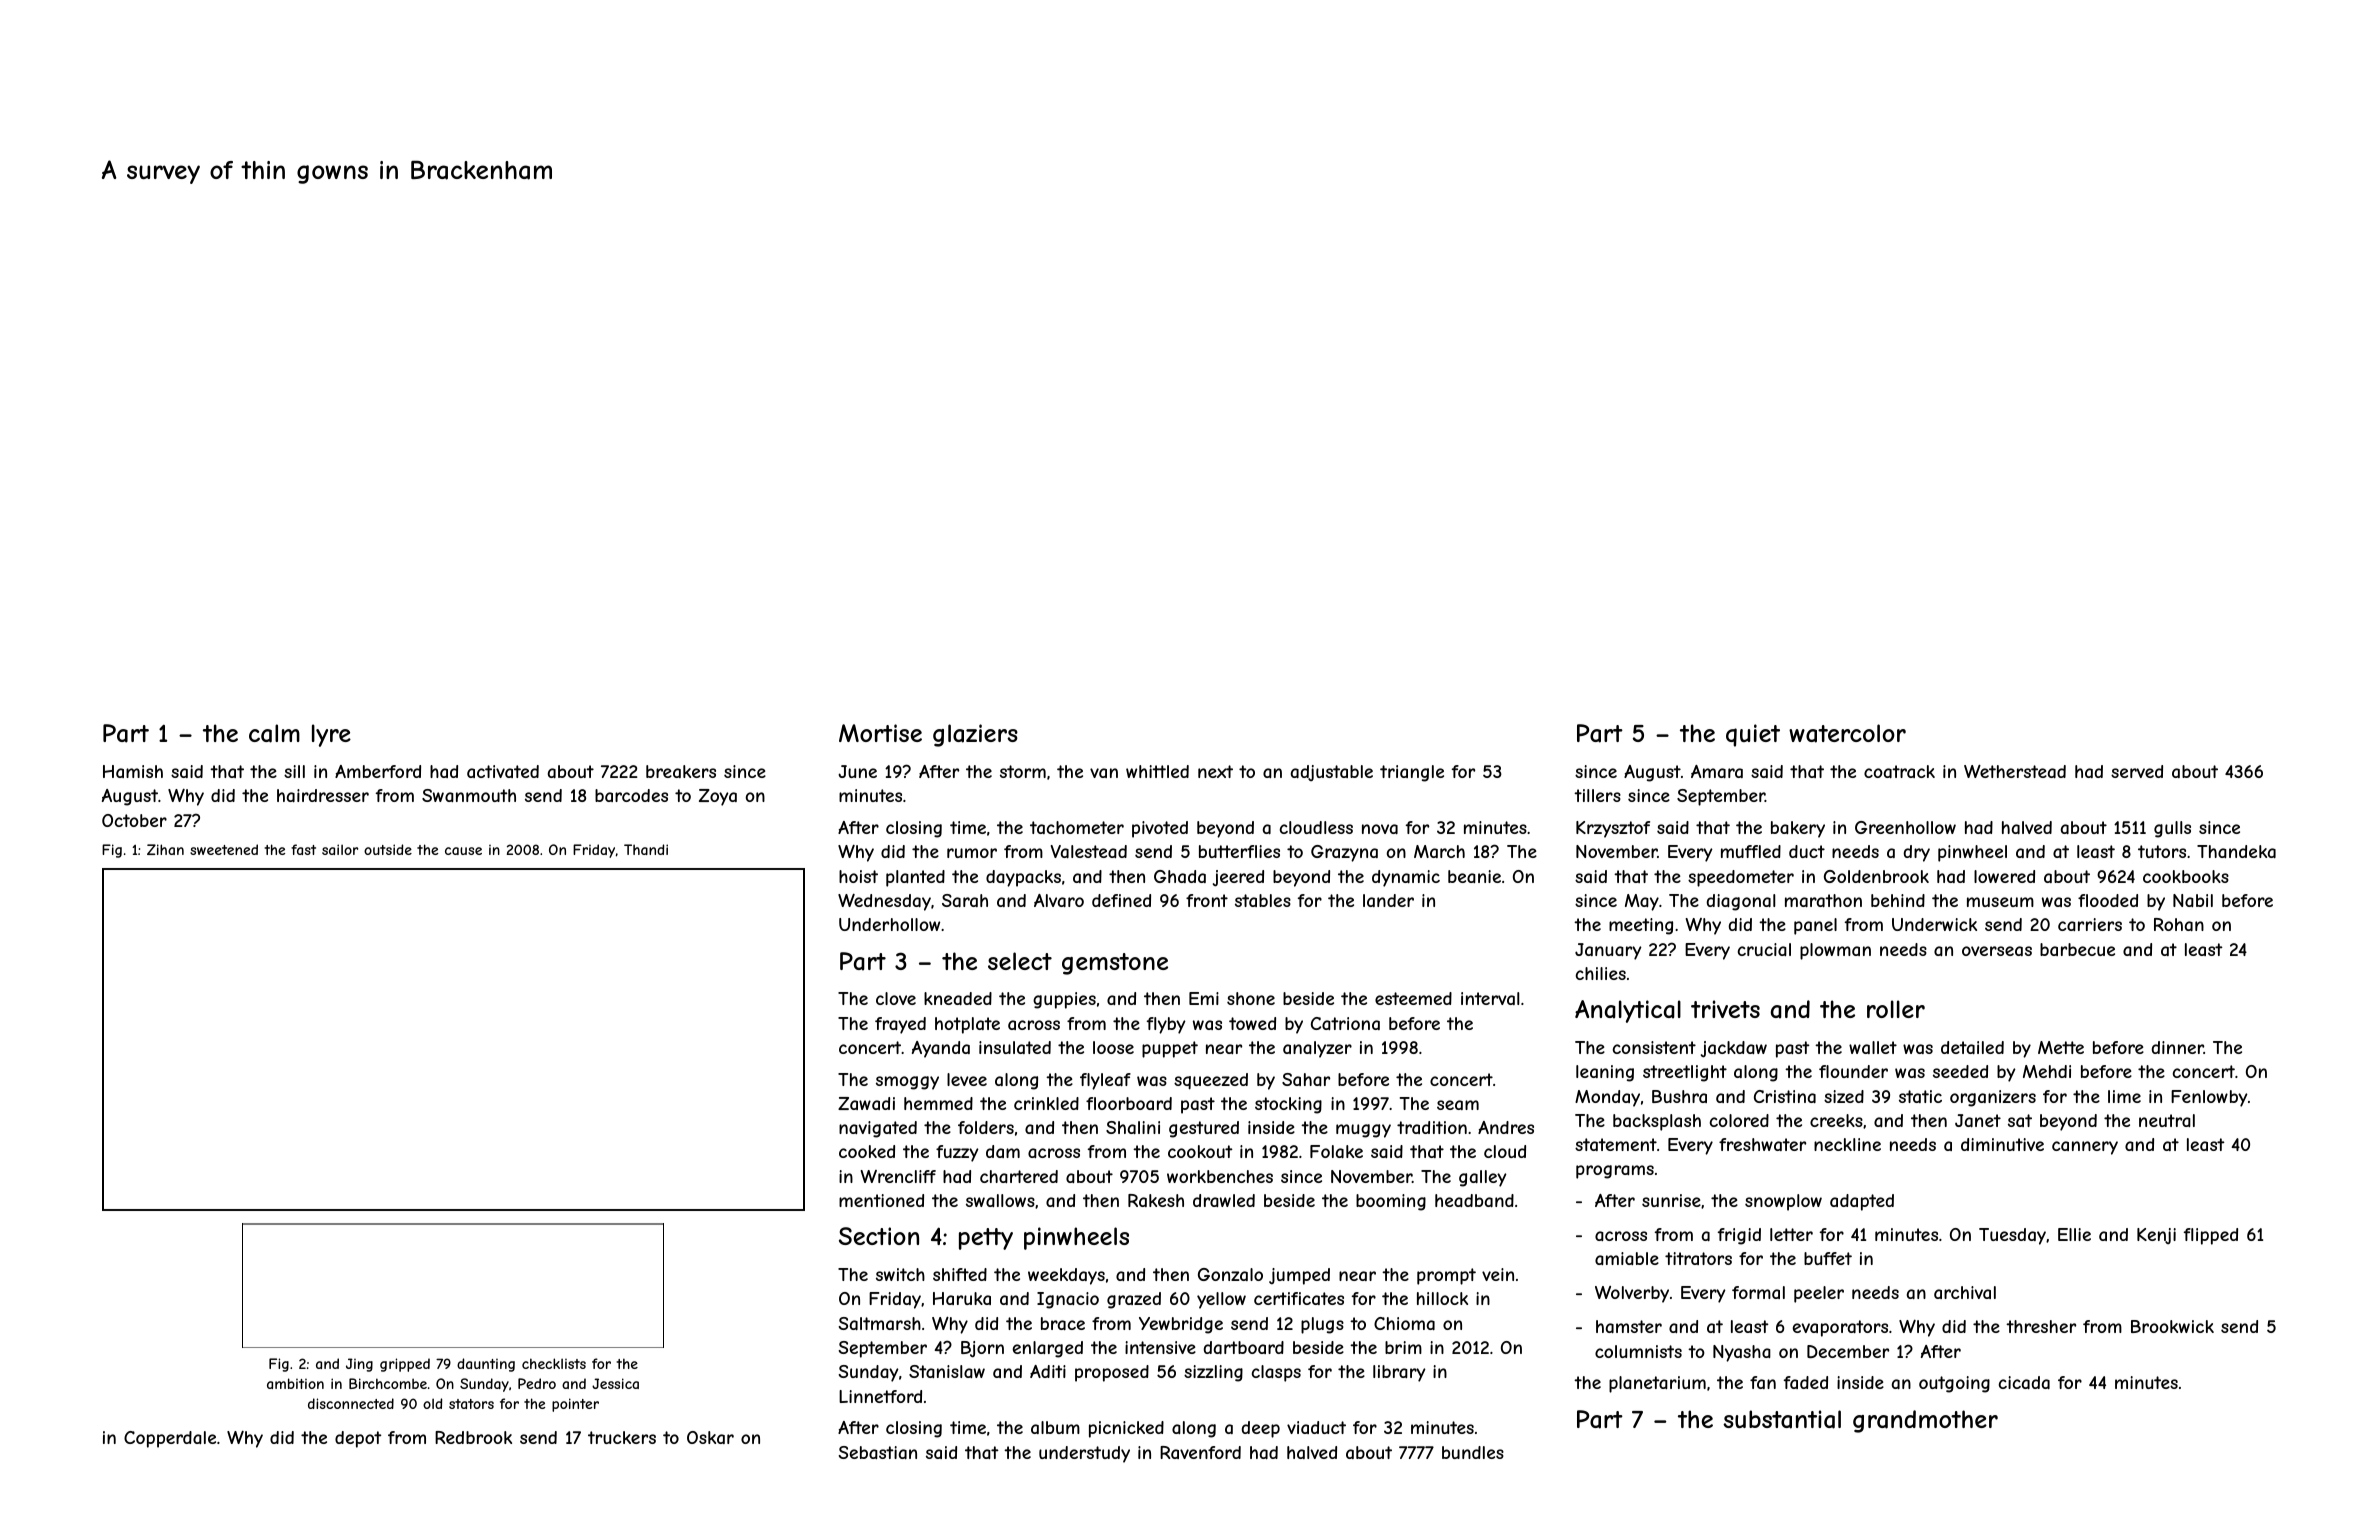 The height and width of the document is (1540, 2380). I want to click on calm, so click(274, 733).
